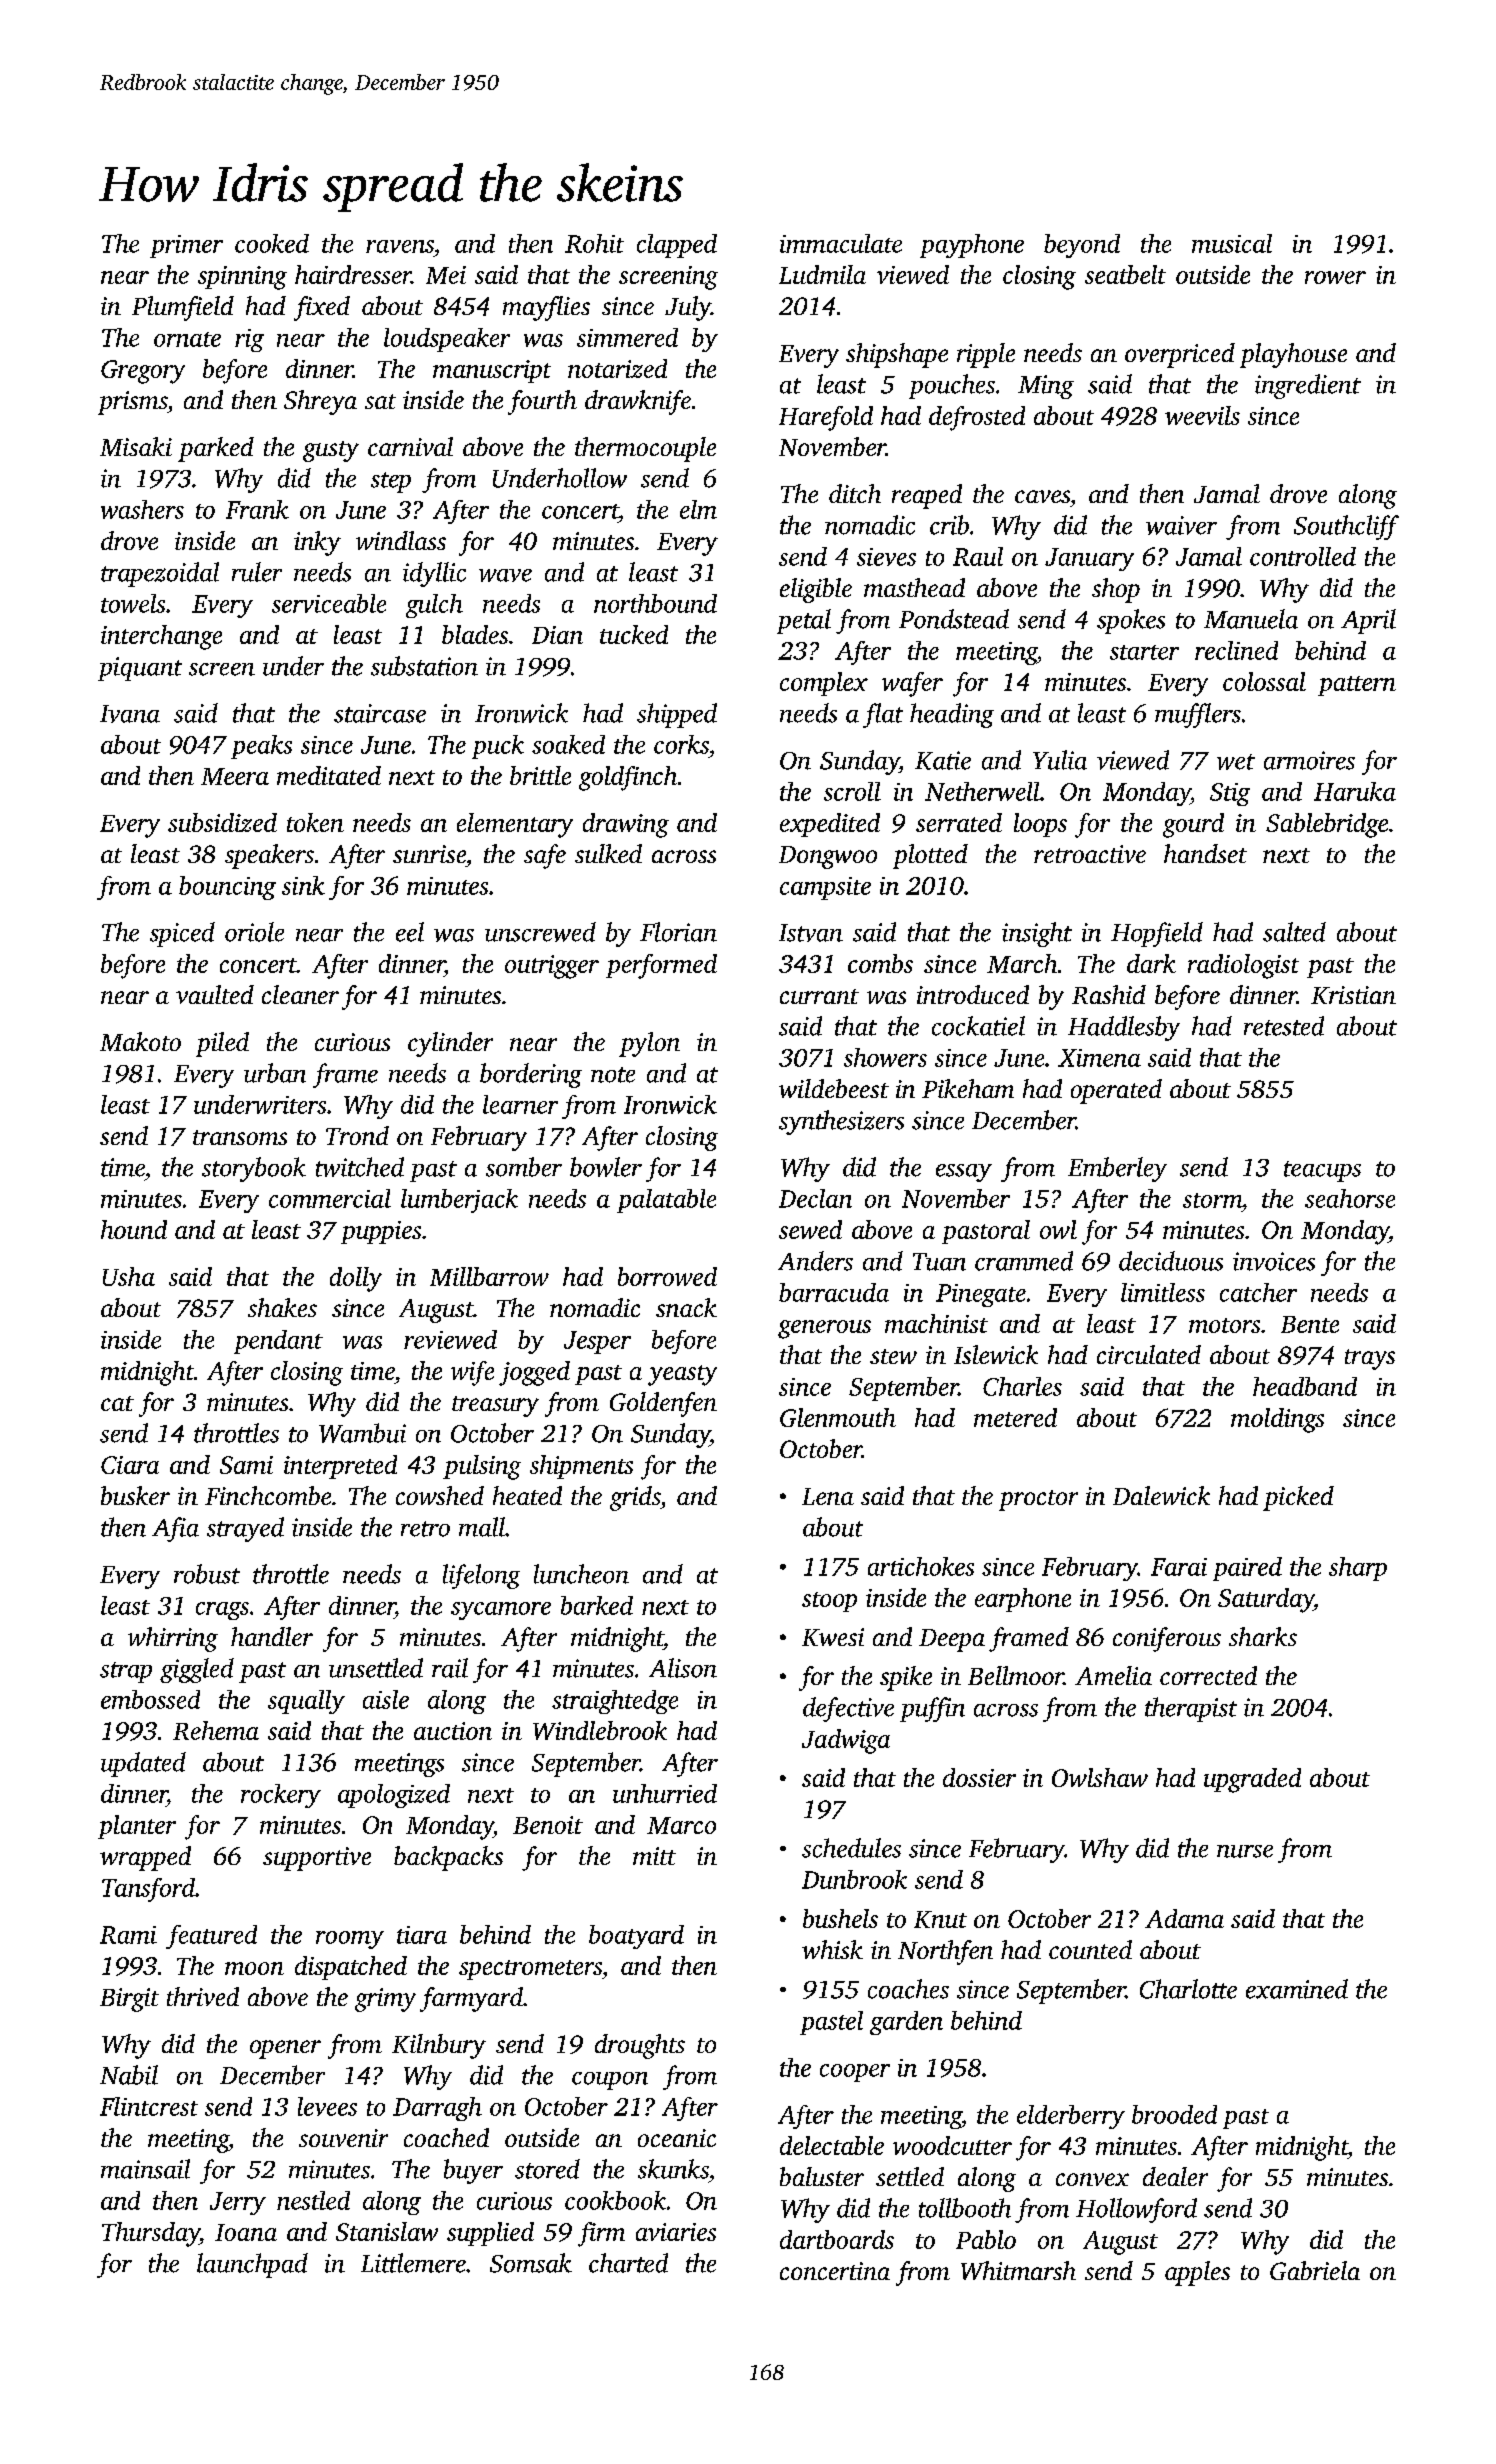 The image size is (1496, 2464). What do you see at coordinates (278, 1342) in the image?
I see `pendant` at bounding box center [278, 1342].
